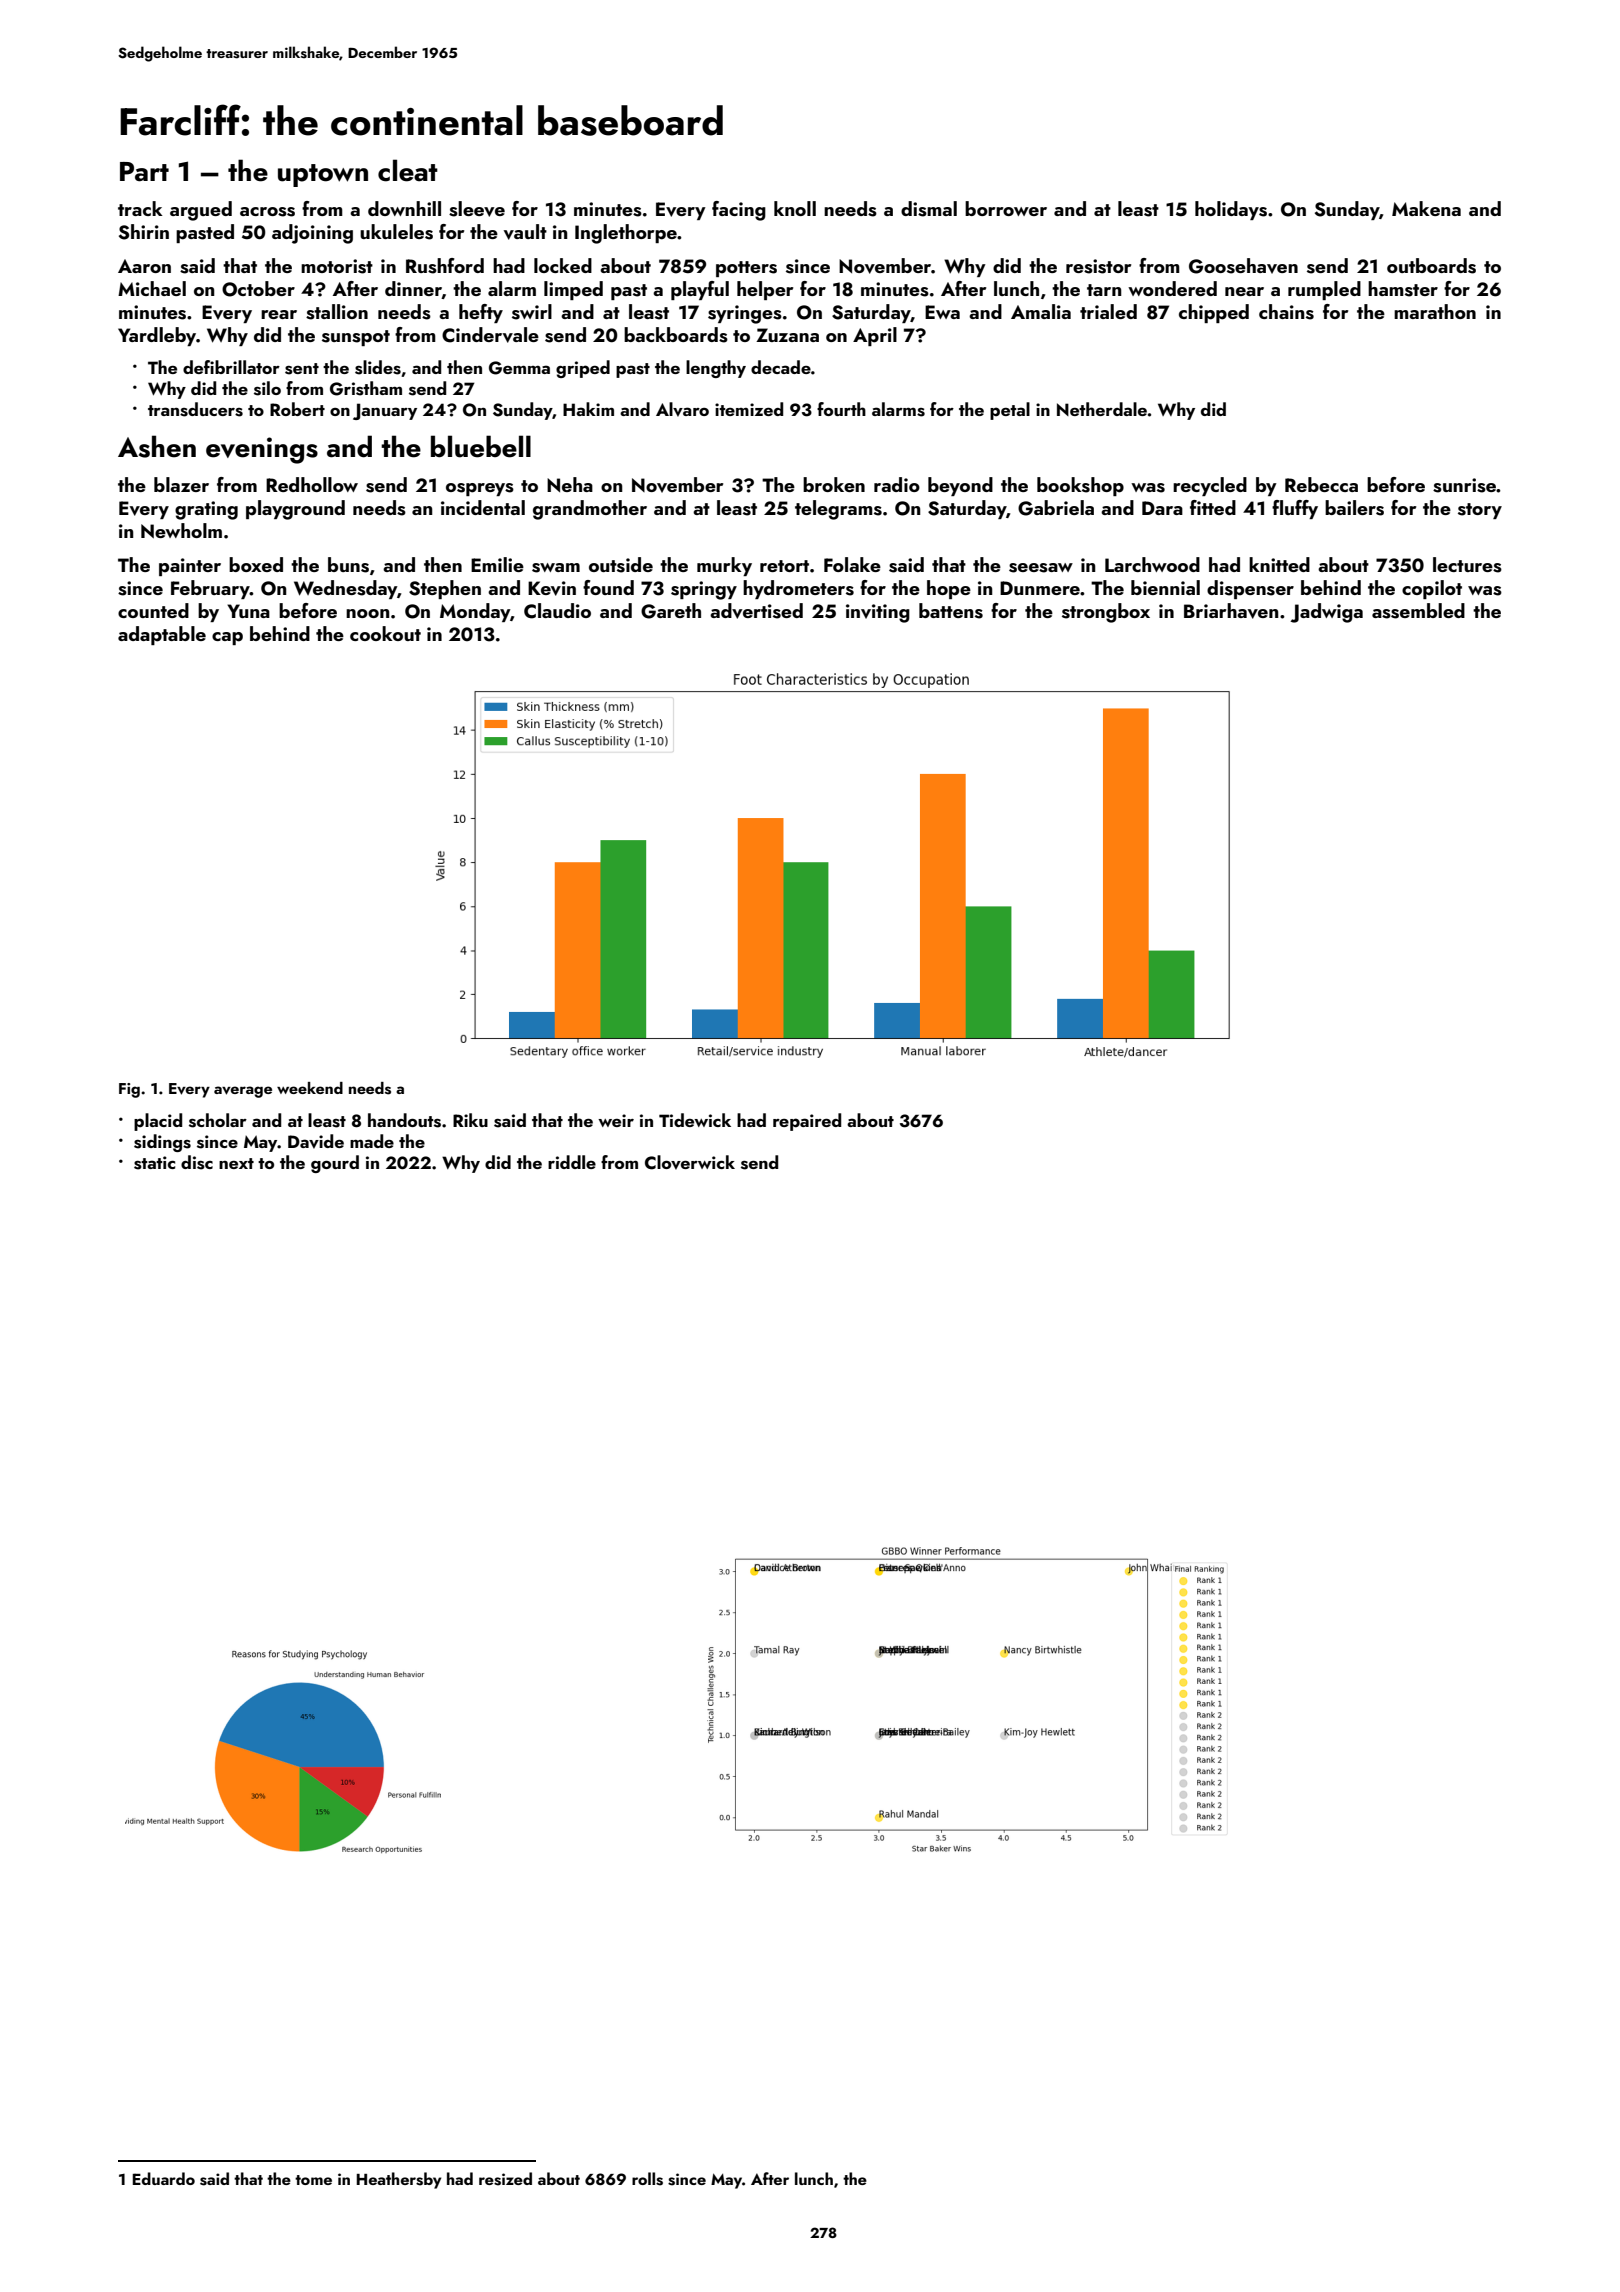  Describe the element at coordinates (505, 2179) in the image. I see `resized` at that location.
